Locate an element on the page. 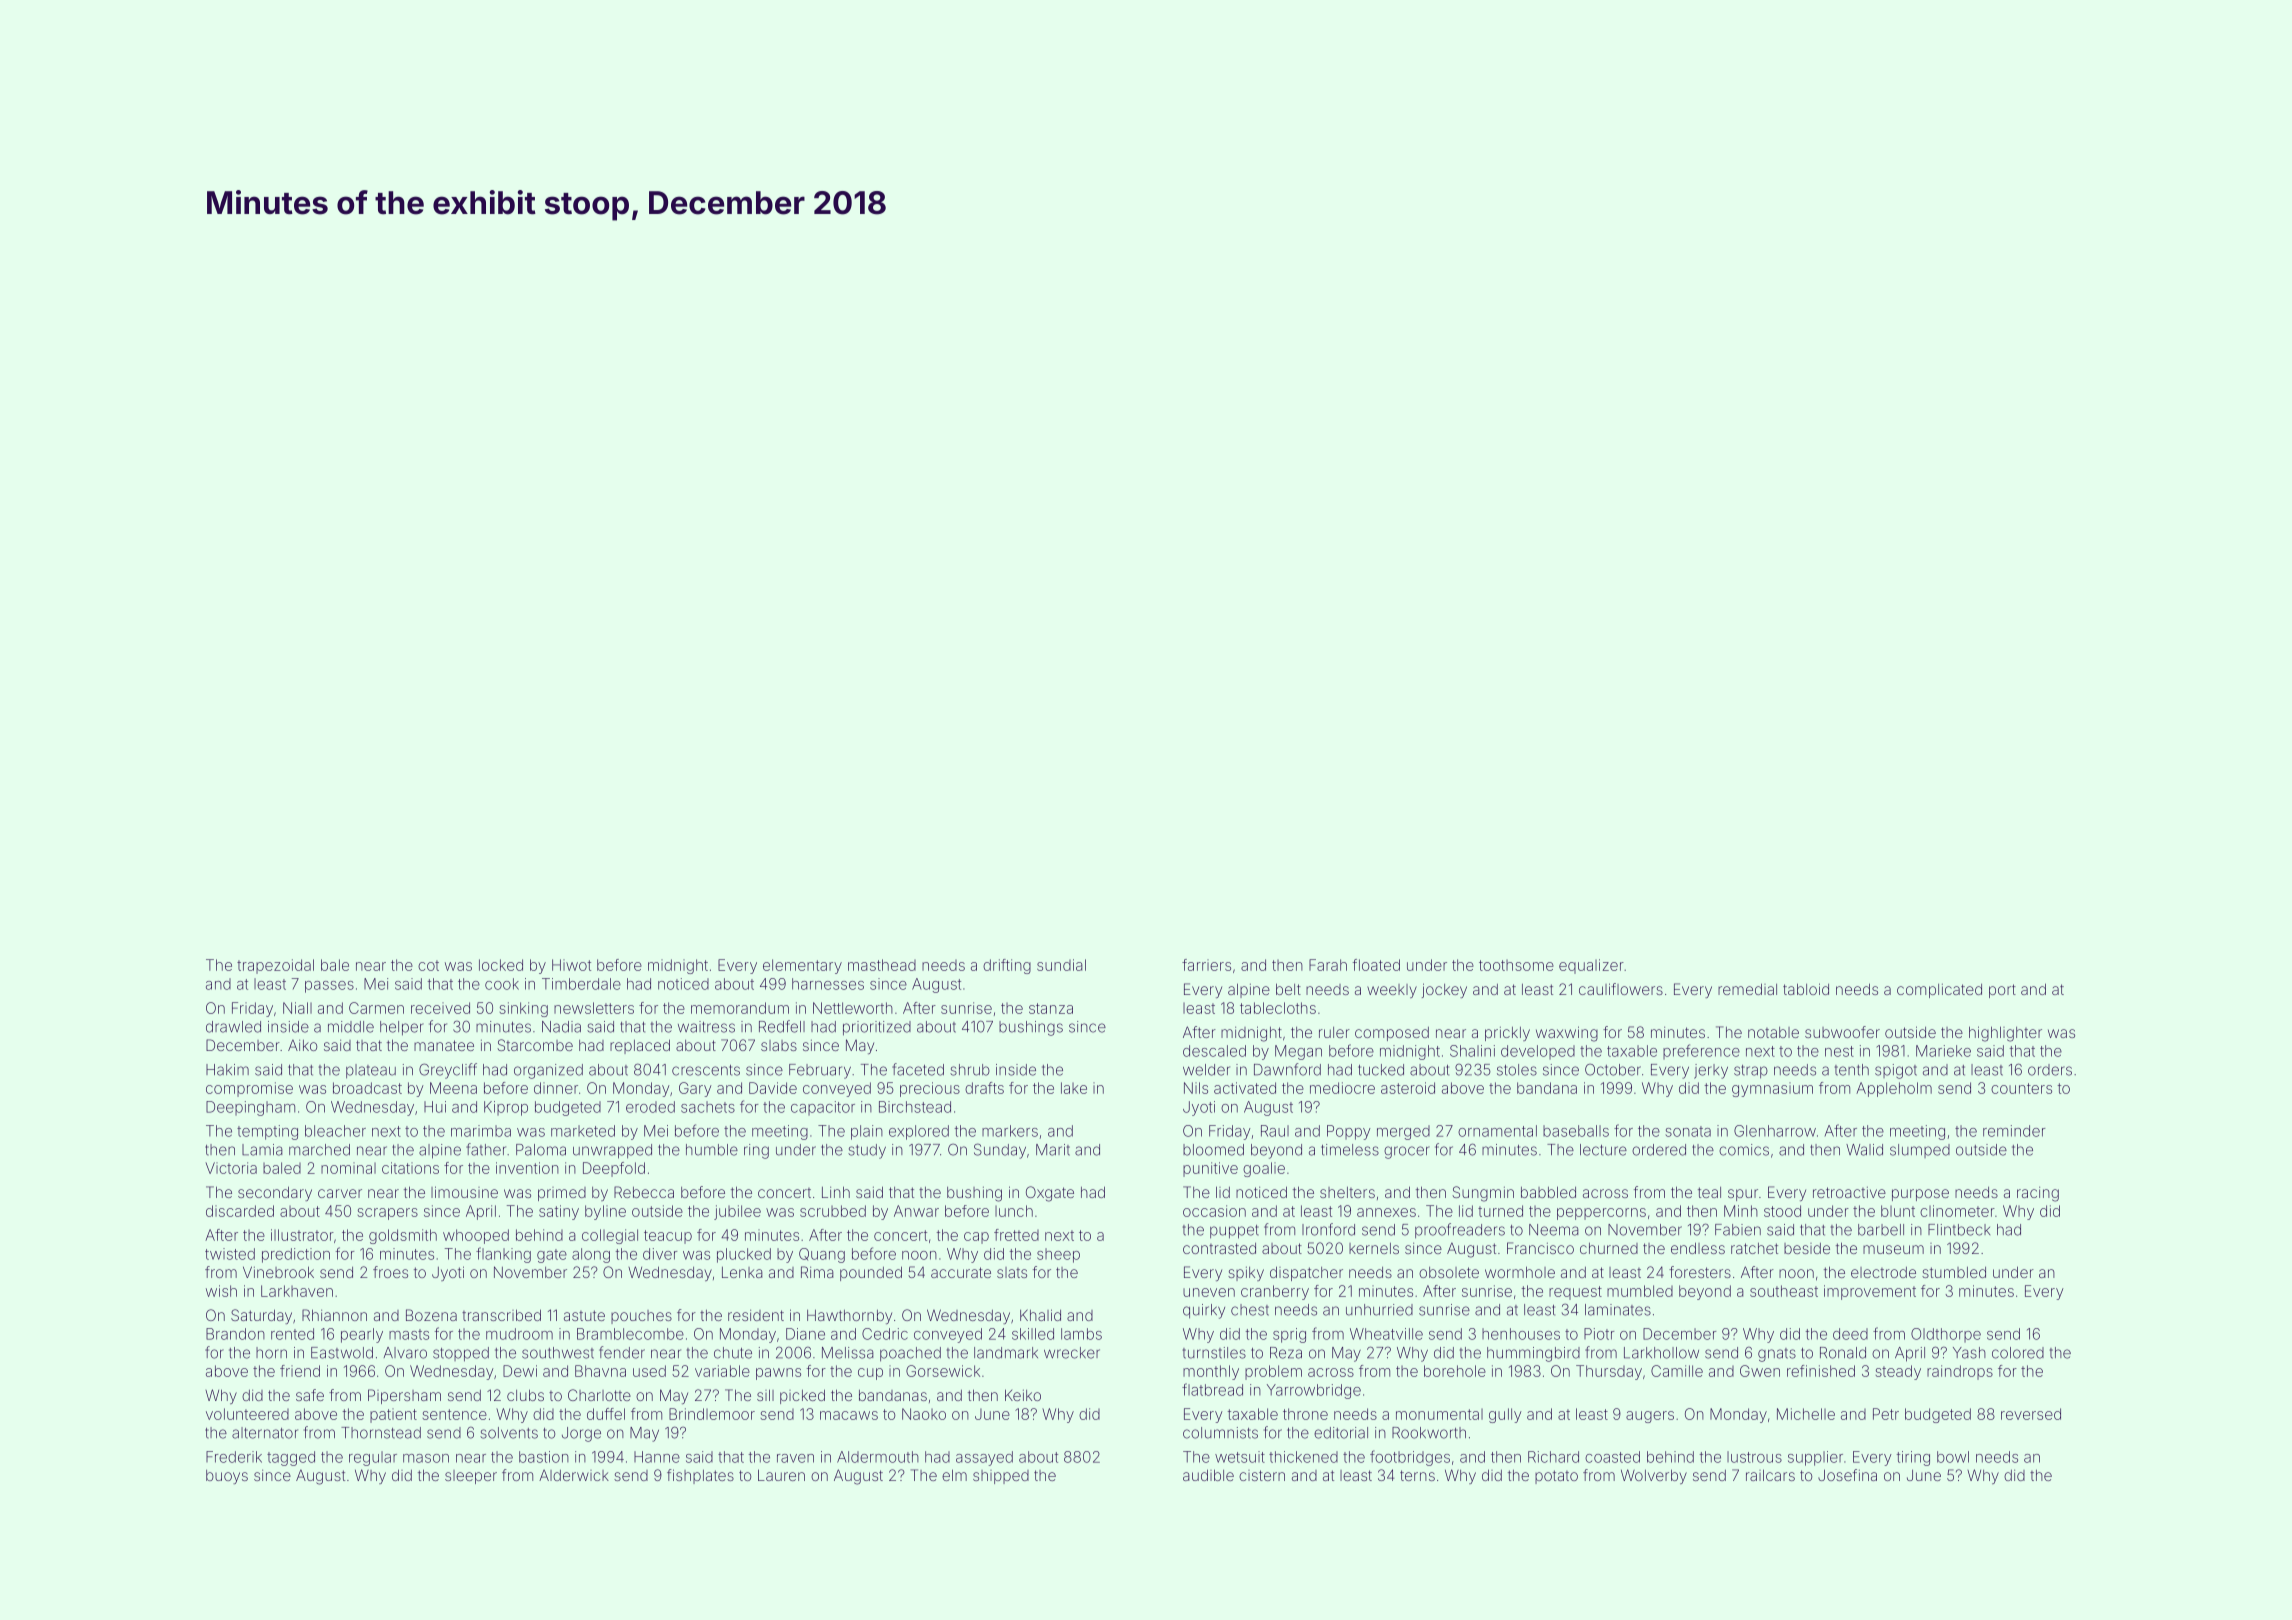 The image size is (2292, 1620). babbled is located at coordinates (1548, 1192).
